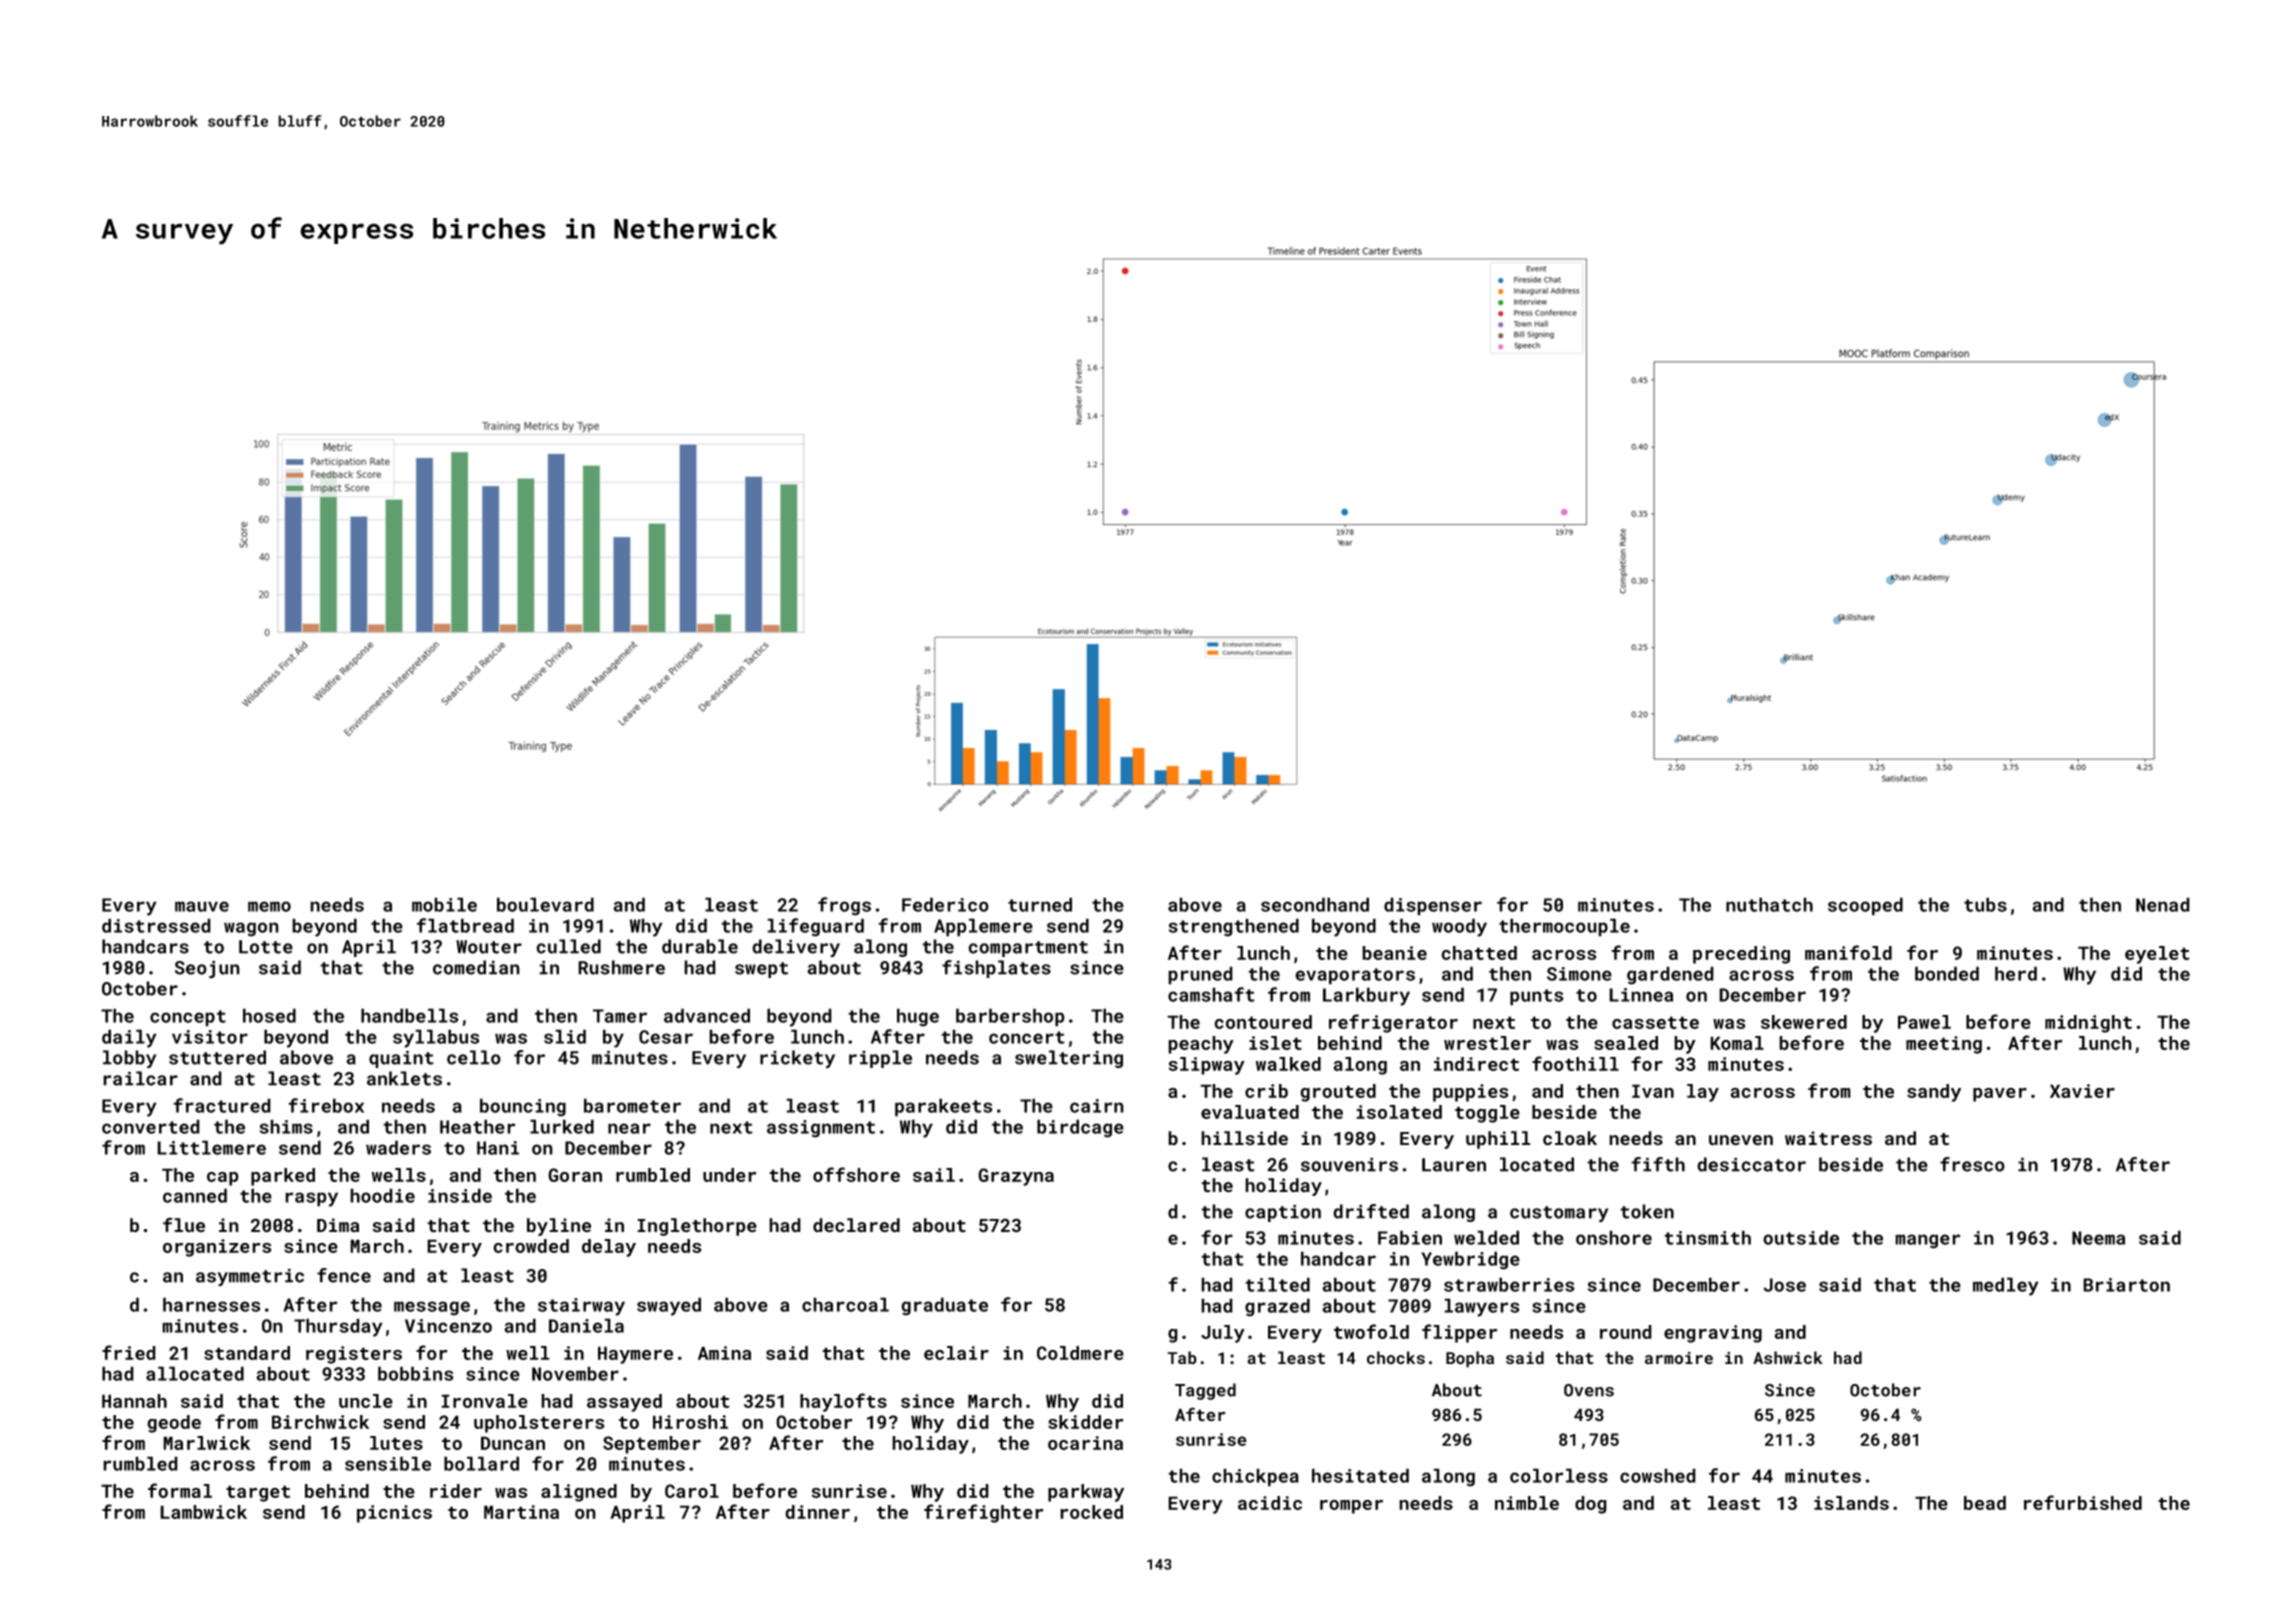  I want to click on Xavier, so click(2082, 1091).
